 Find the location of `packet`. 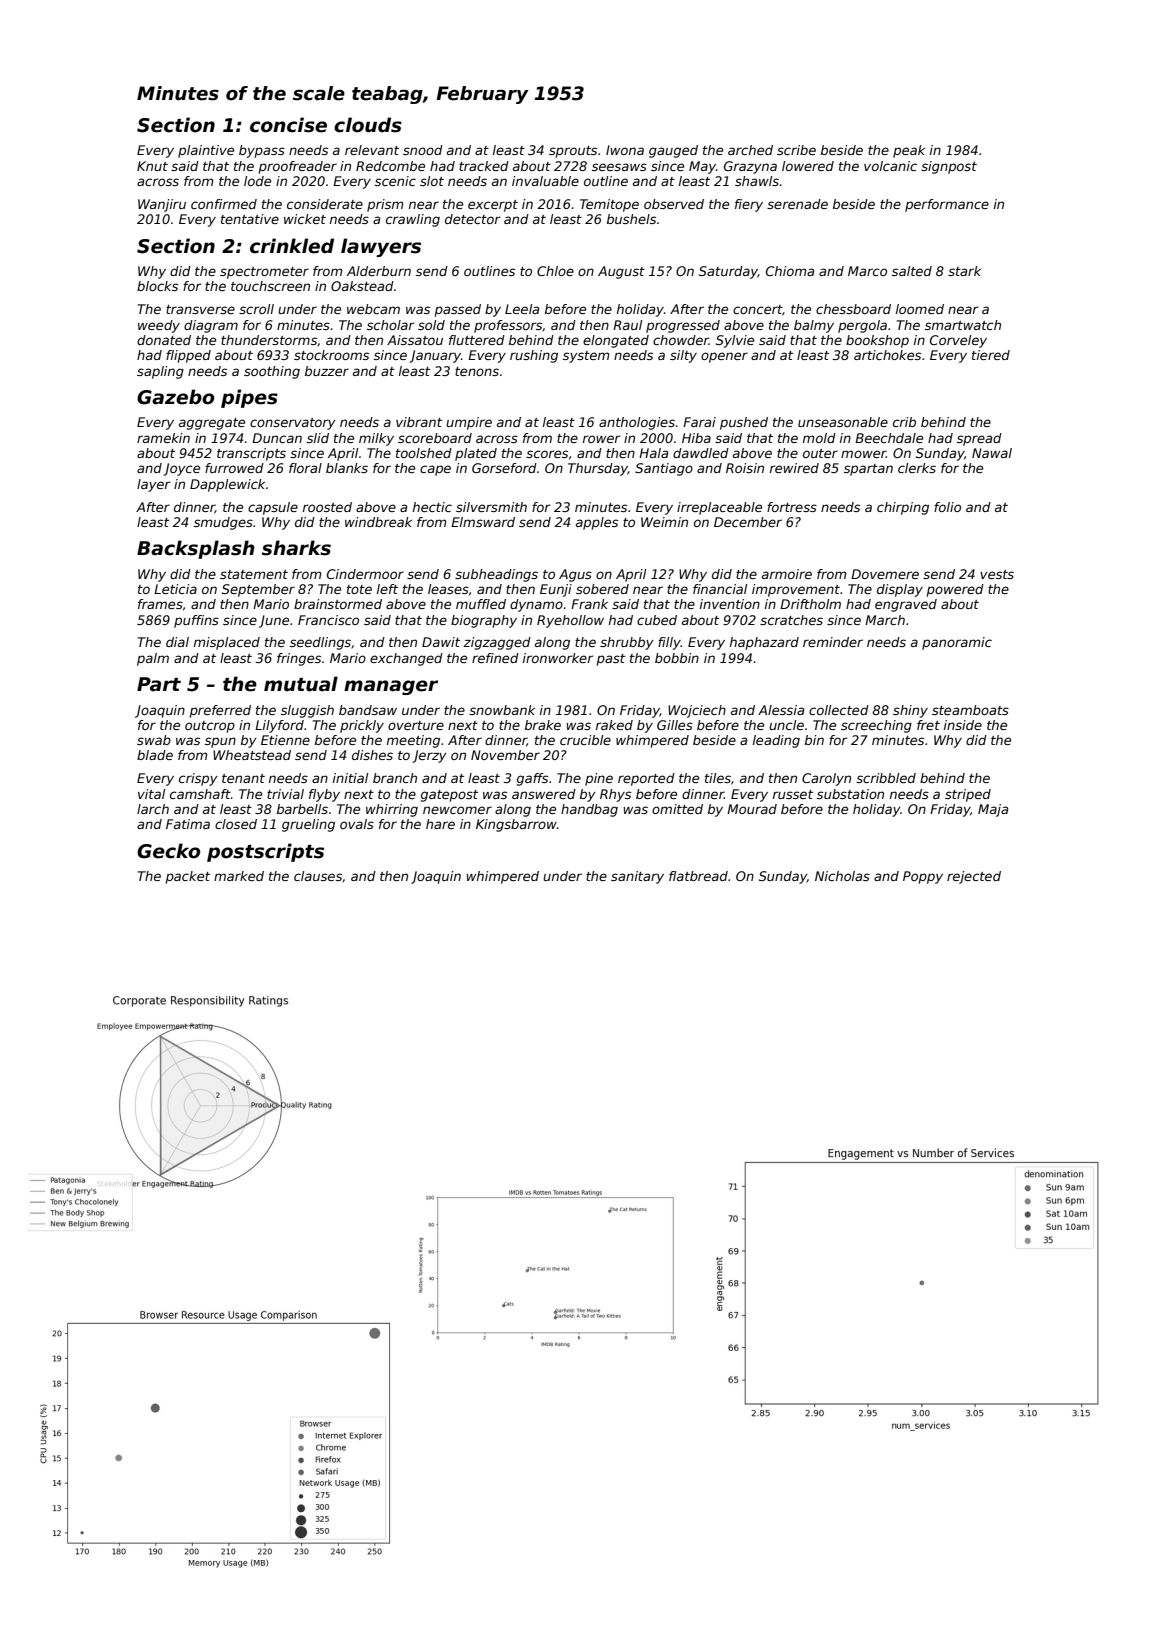

packet is located at coordinates (188, 877).
